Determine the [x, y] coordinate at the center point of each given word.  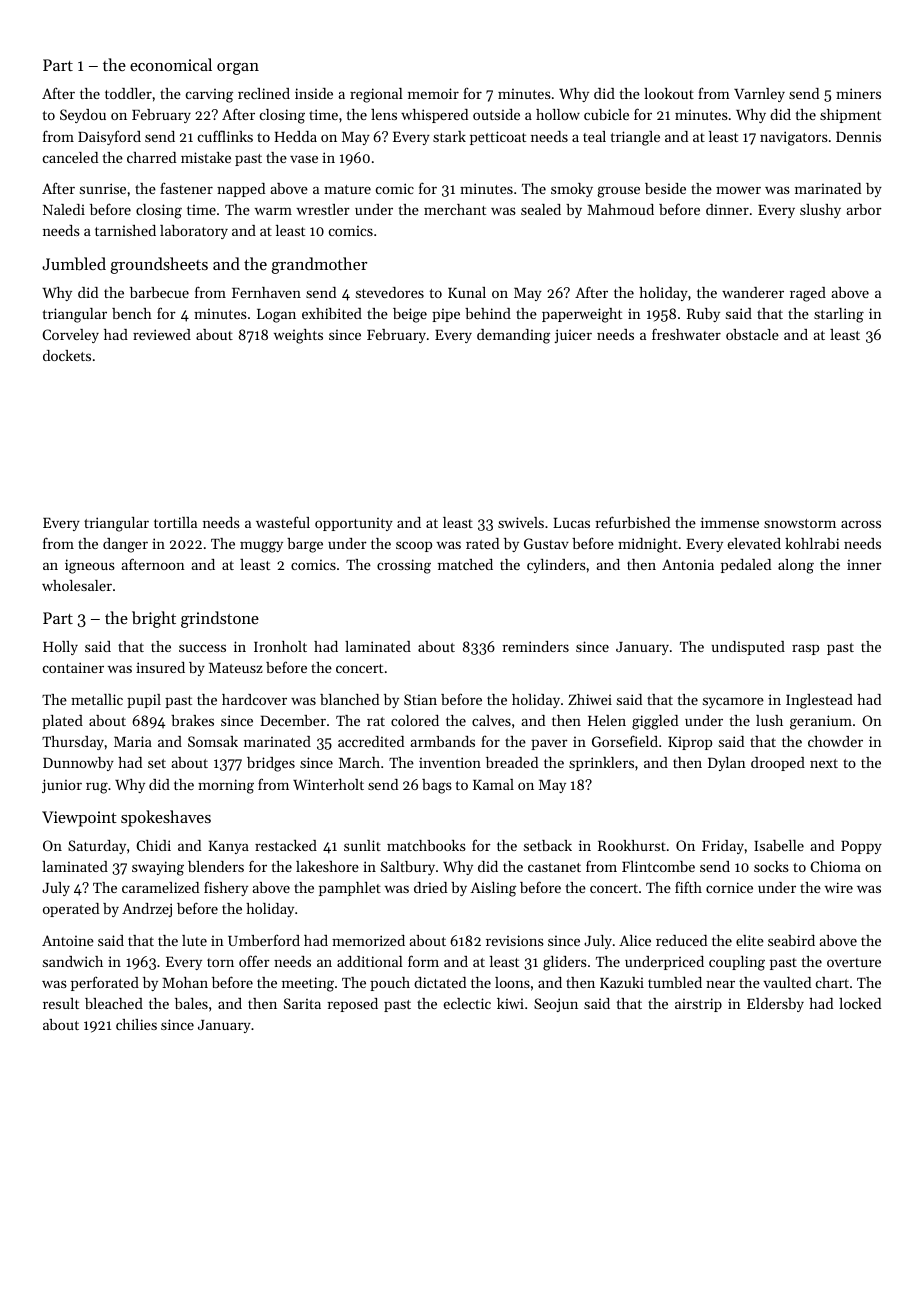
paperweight [582, 315]
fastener [186, 188]
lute [194, 940]
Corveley [70, 336]
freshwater [686, 334]
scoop [414, 546]
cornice [729, 887]
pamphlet [350, 889]
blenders [216, 866]
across [861, 524]
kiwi [510, 1003]
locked [860, 1003]
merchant [455, 209]
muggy [261, 547]
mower [738, 190]
